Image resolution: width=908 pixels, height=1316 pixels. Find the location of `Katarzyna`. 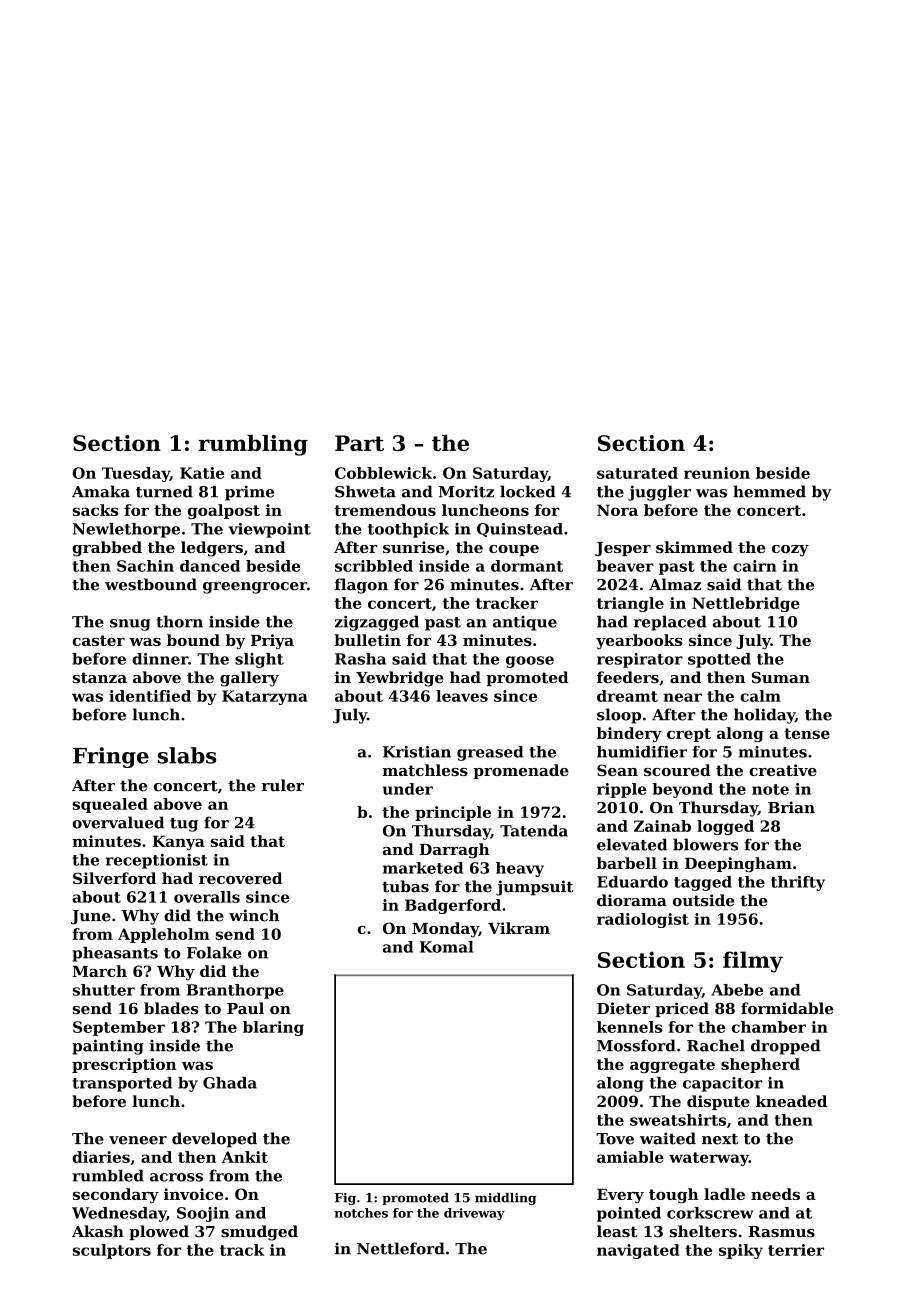

Katarzyna is located at coordinates (265, 697).
